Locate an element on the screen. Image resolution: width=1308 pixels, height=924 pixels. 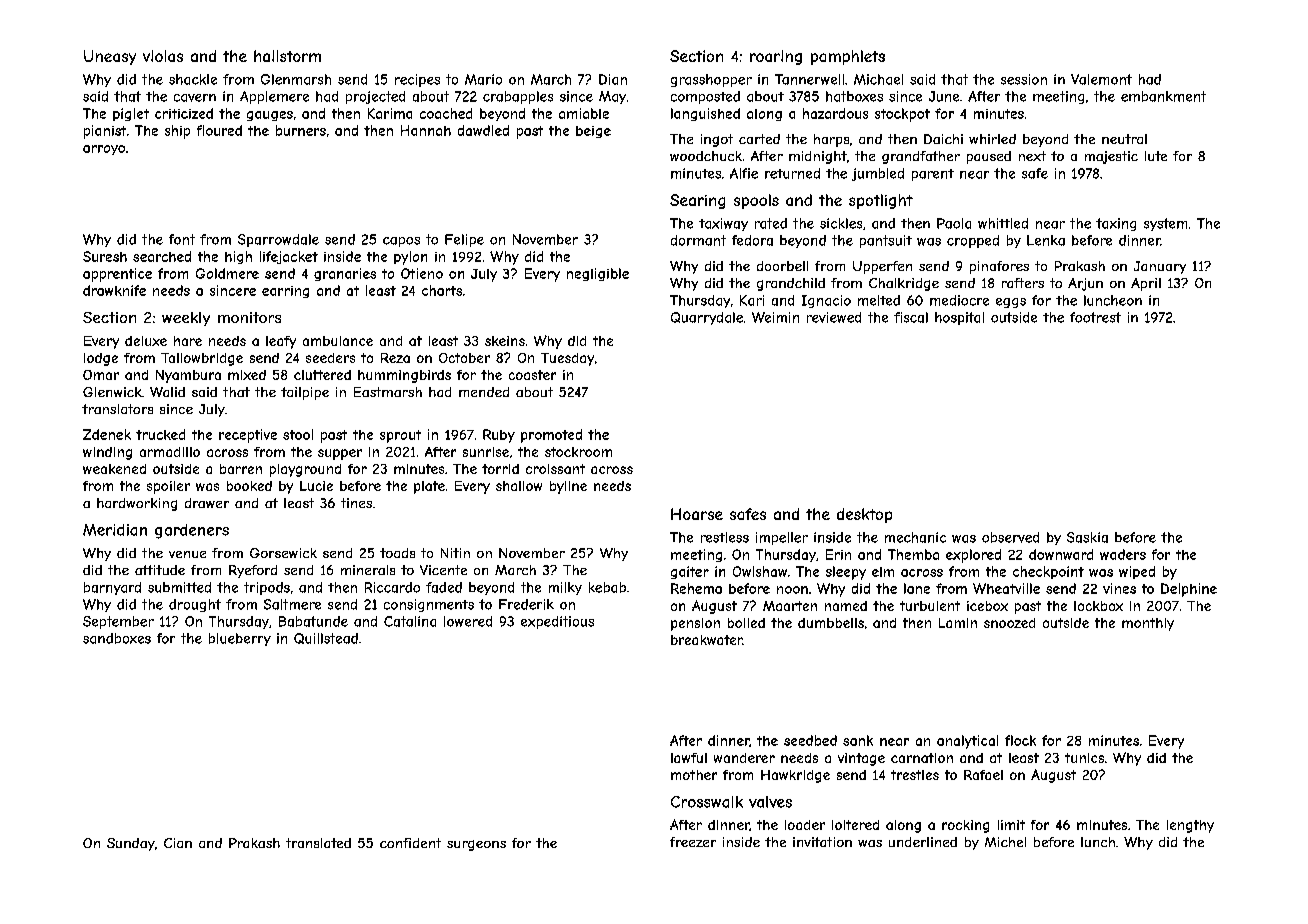
Suresh is located at coordinates (105, 256).
